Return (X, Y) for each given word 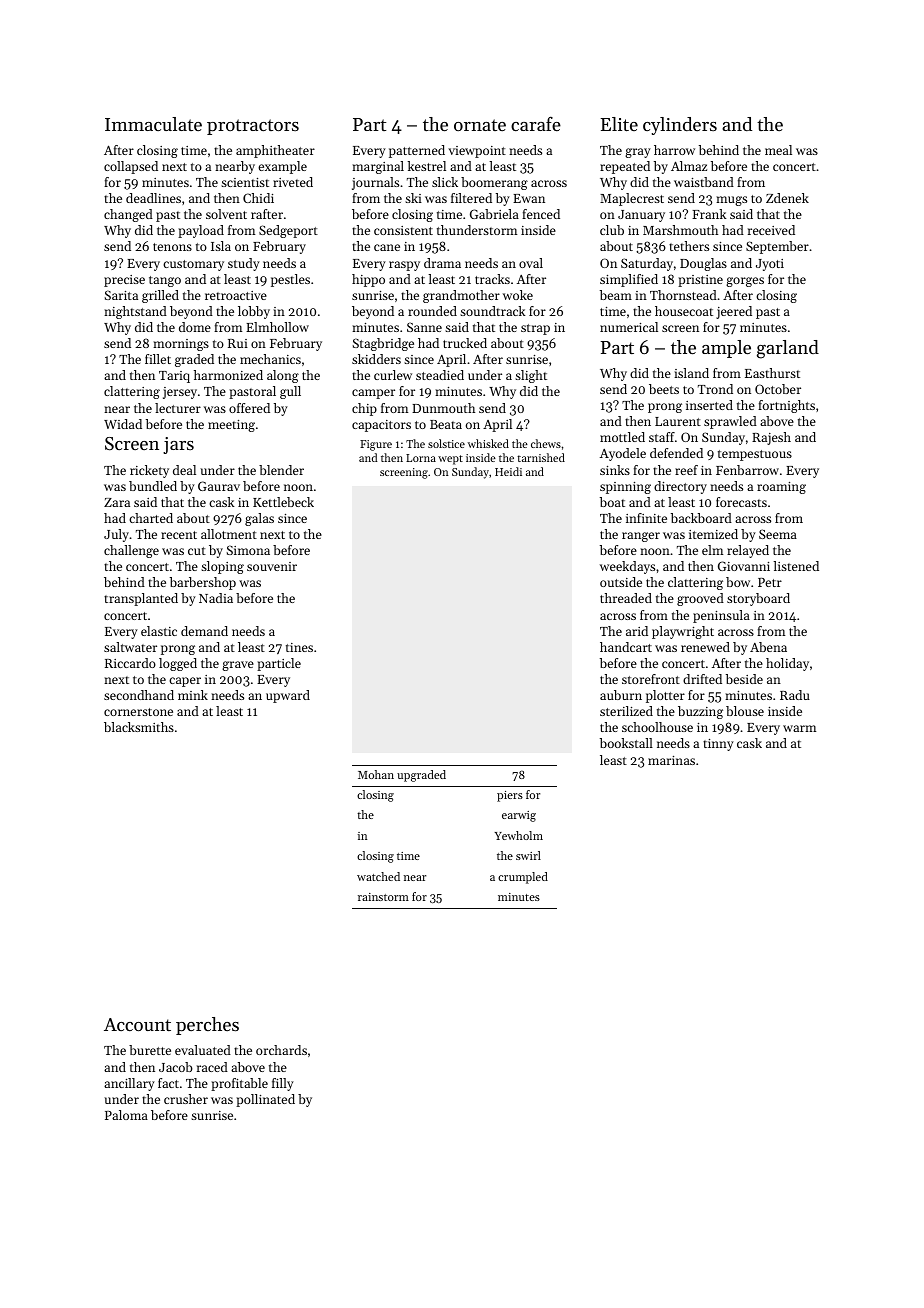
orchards (281, 1050)
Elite (619, 124)
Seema (778, 534)
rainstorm (383, 897)
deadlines (153, 198)
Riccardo (130, 663)
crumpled (523, 878)
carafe (536, 124)
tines (299, 647)
